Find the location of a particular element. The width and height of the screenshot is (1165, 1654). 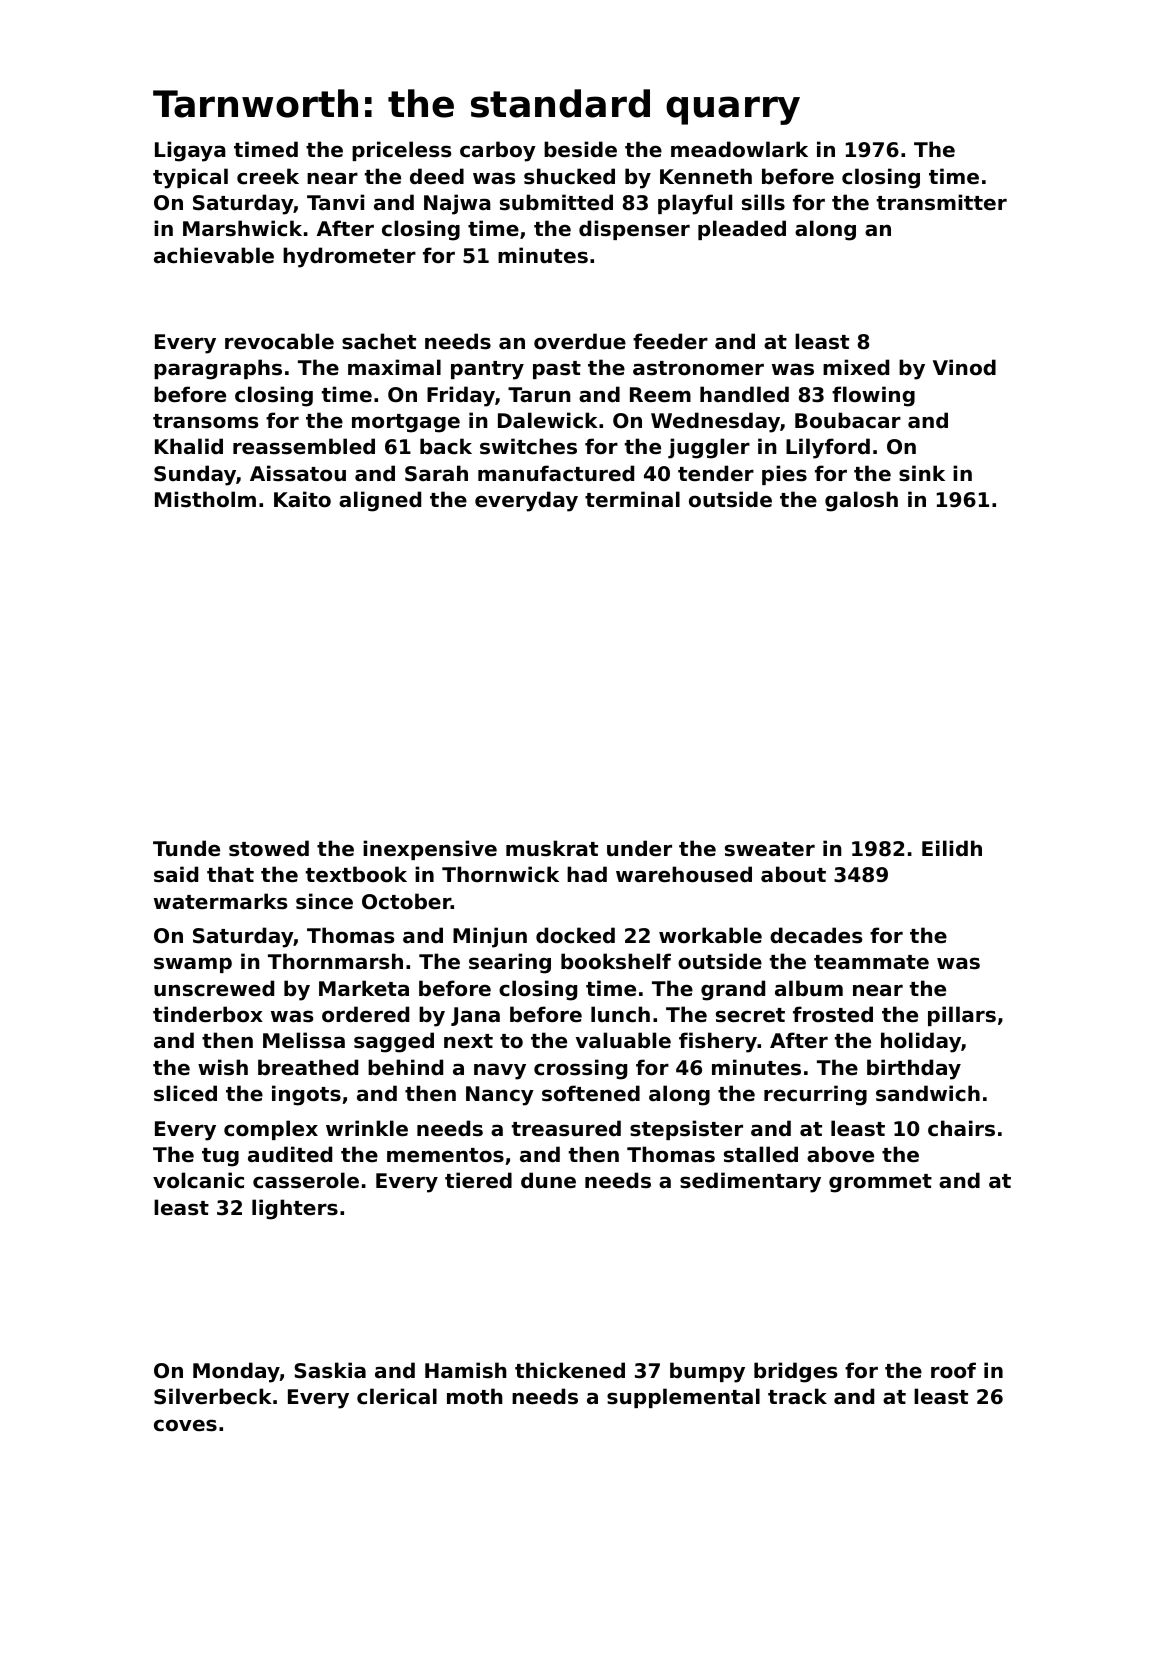

under is located at coordinates (639, 848).
